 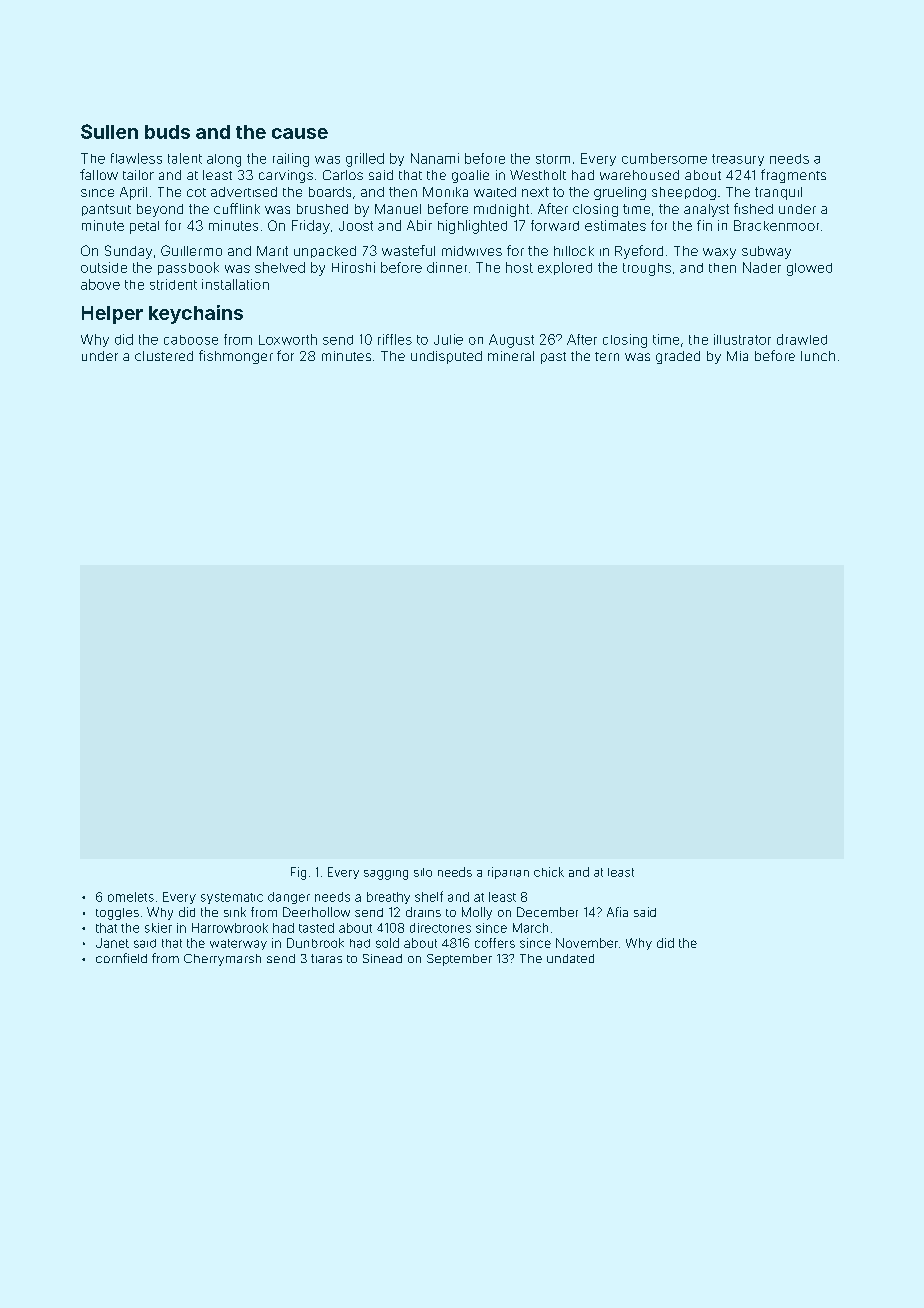 I want to click on storm, so click(x=553, y=159).
